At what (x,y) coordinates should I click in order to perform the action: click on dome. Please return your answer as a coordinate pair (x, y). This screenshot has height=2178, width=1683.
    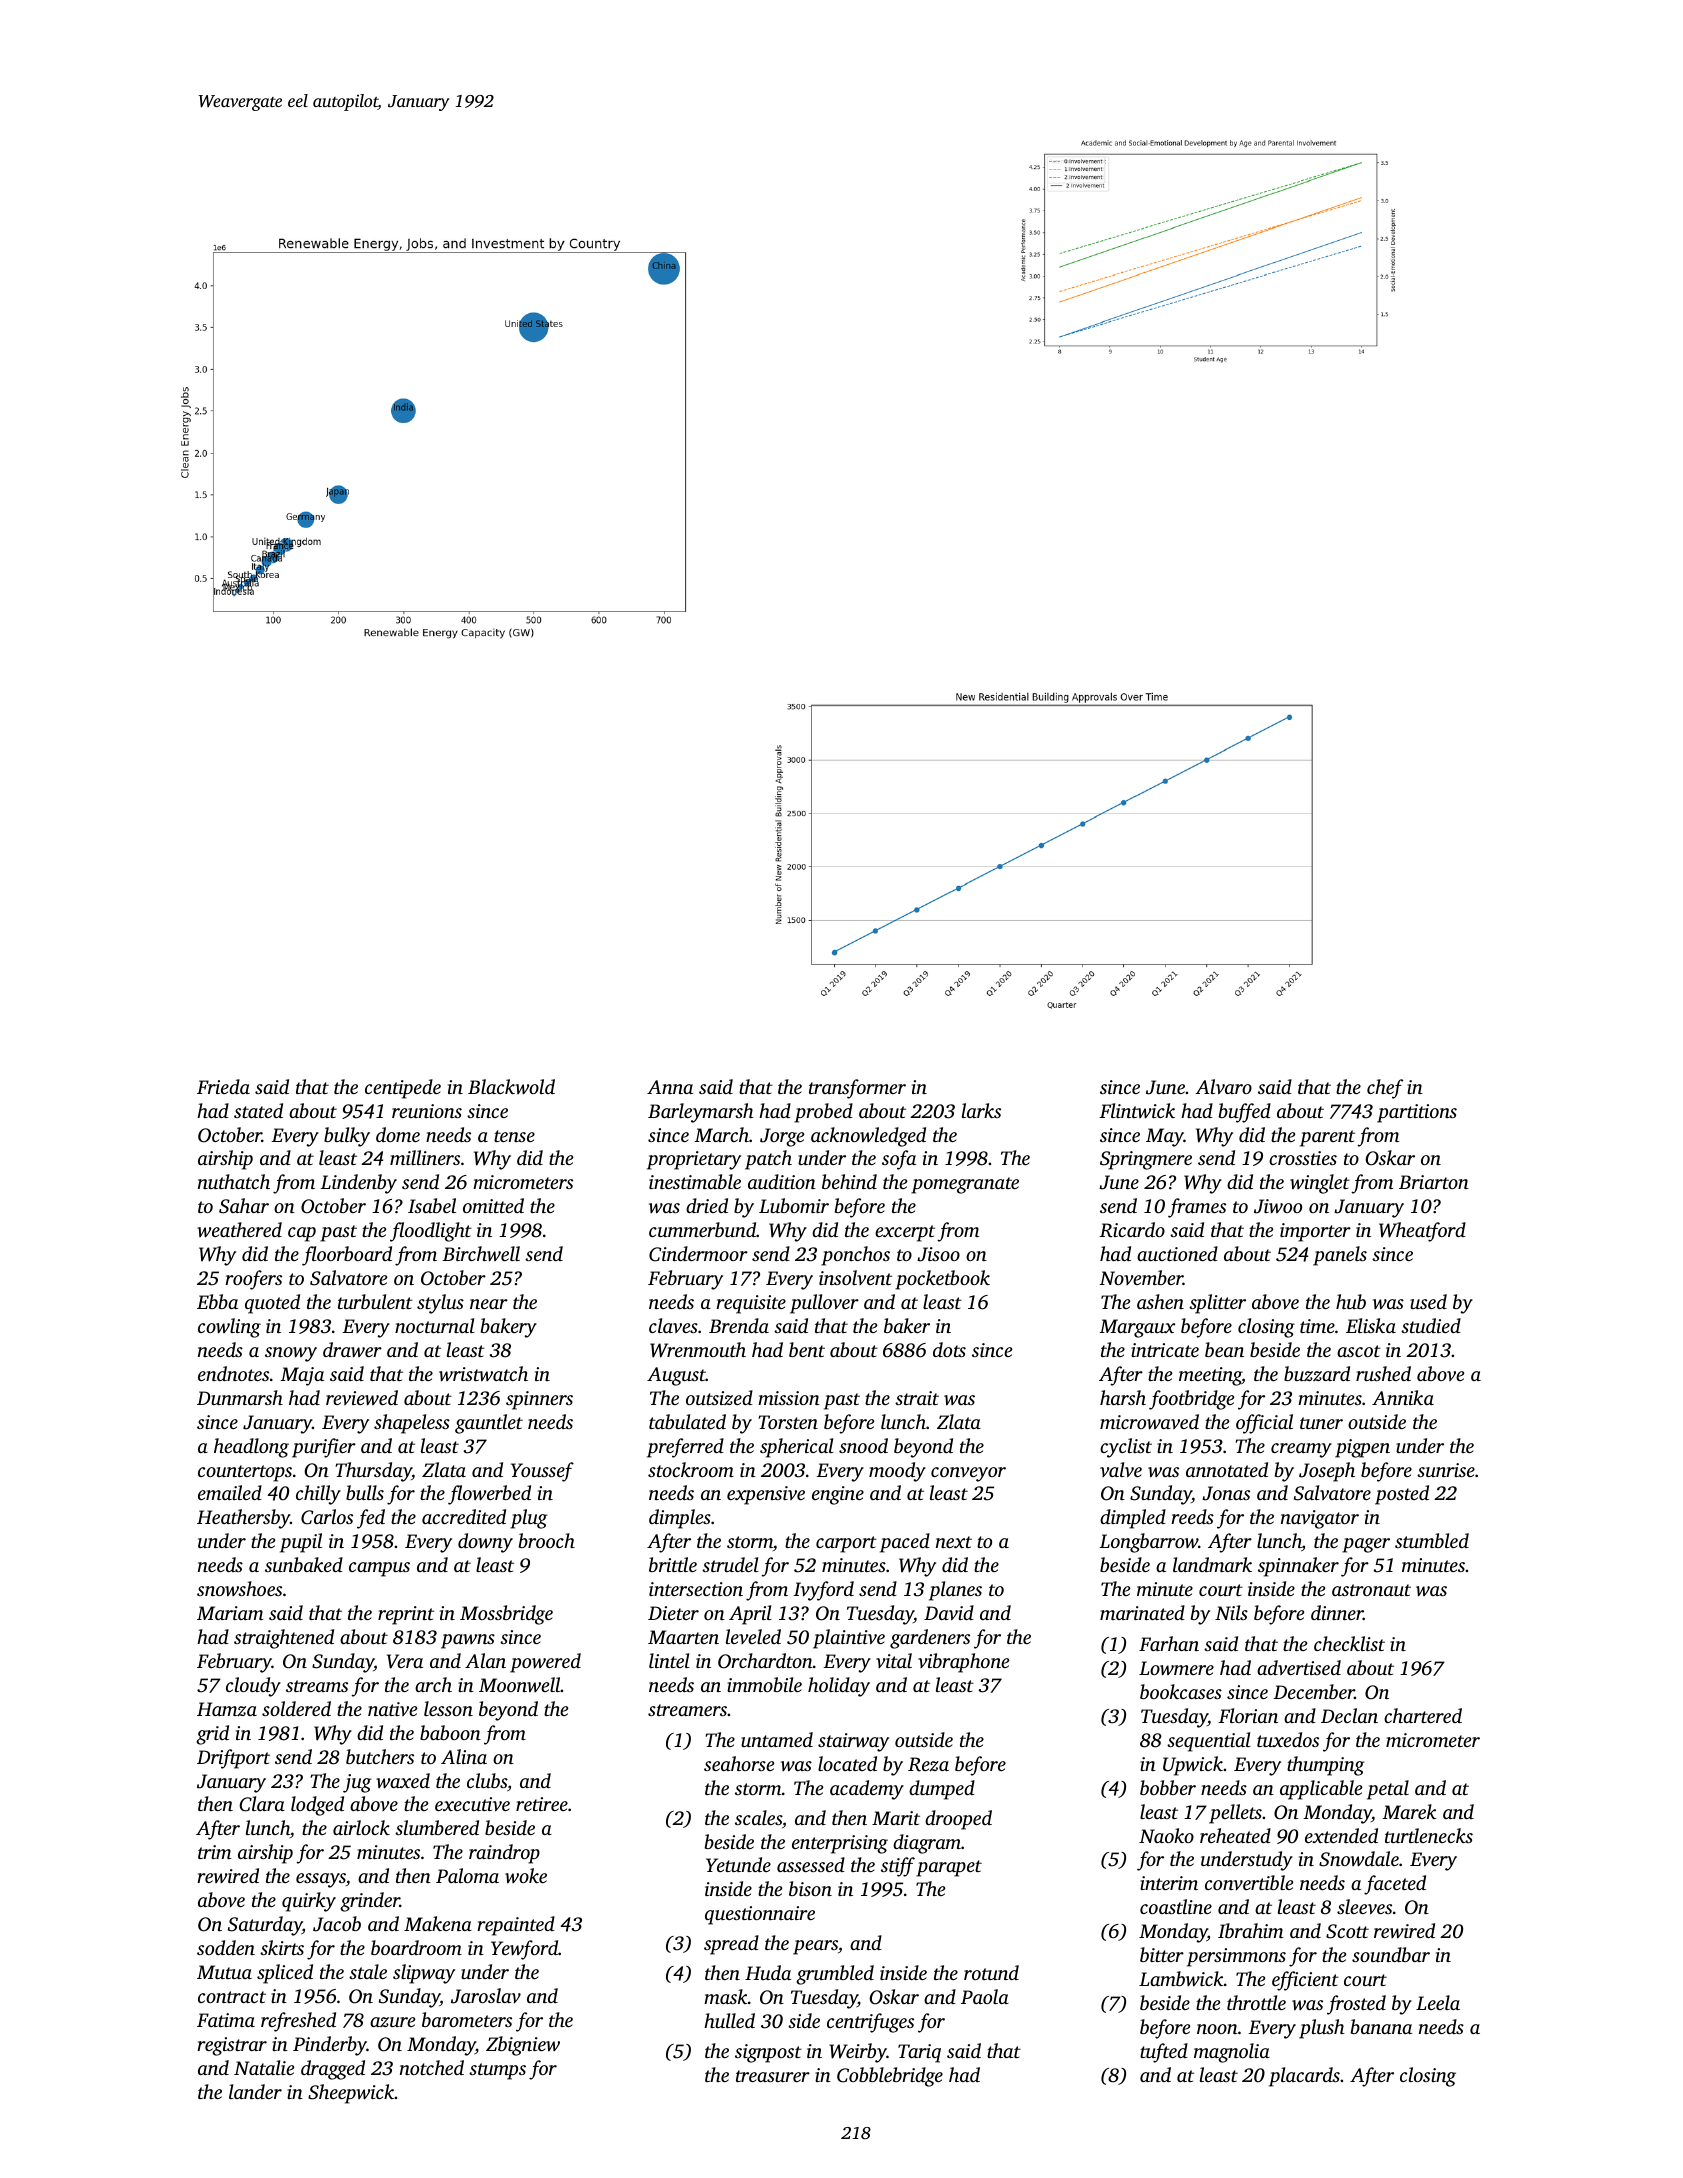
    Looking at the image, I should click on (398, 1134).
